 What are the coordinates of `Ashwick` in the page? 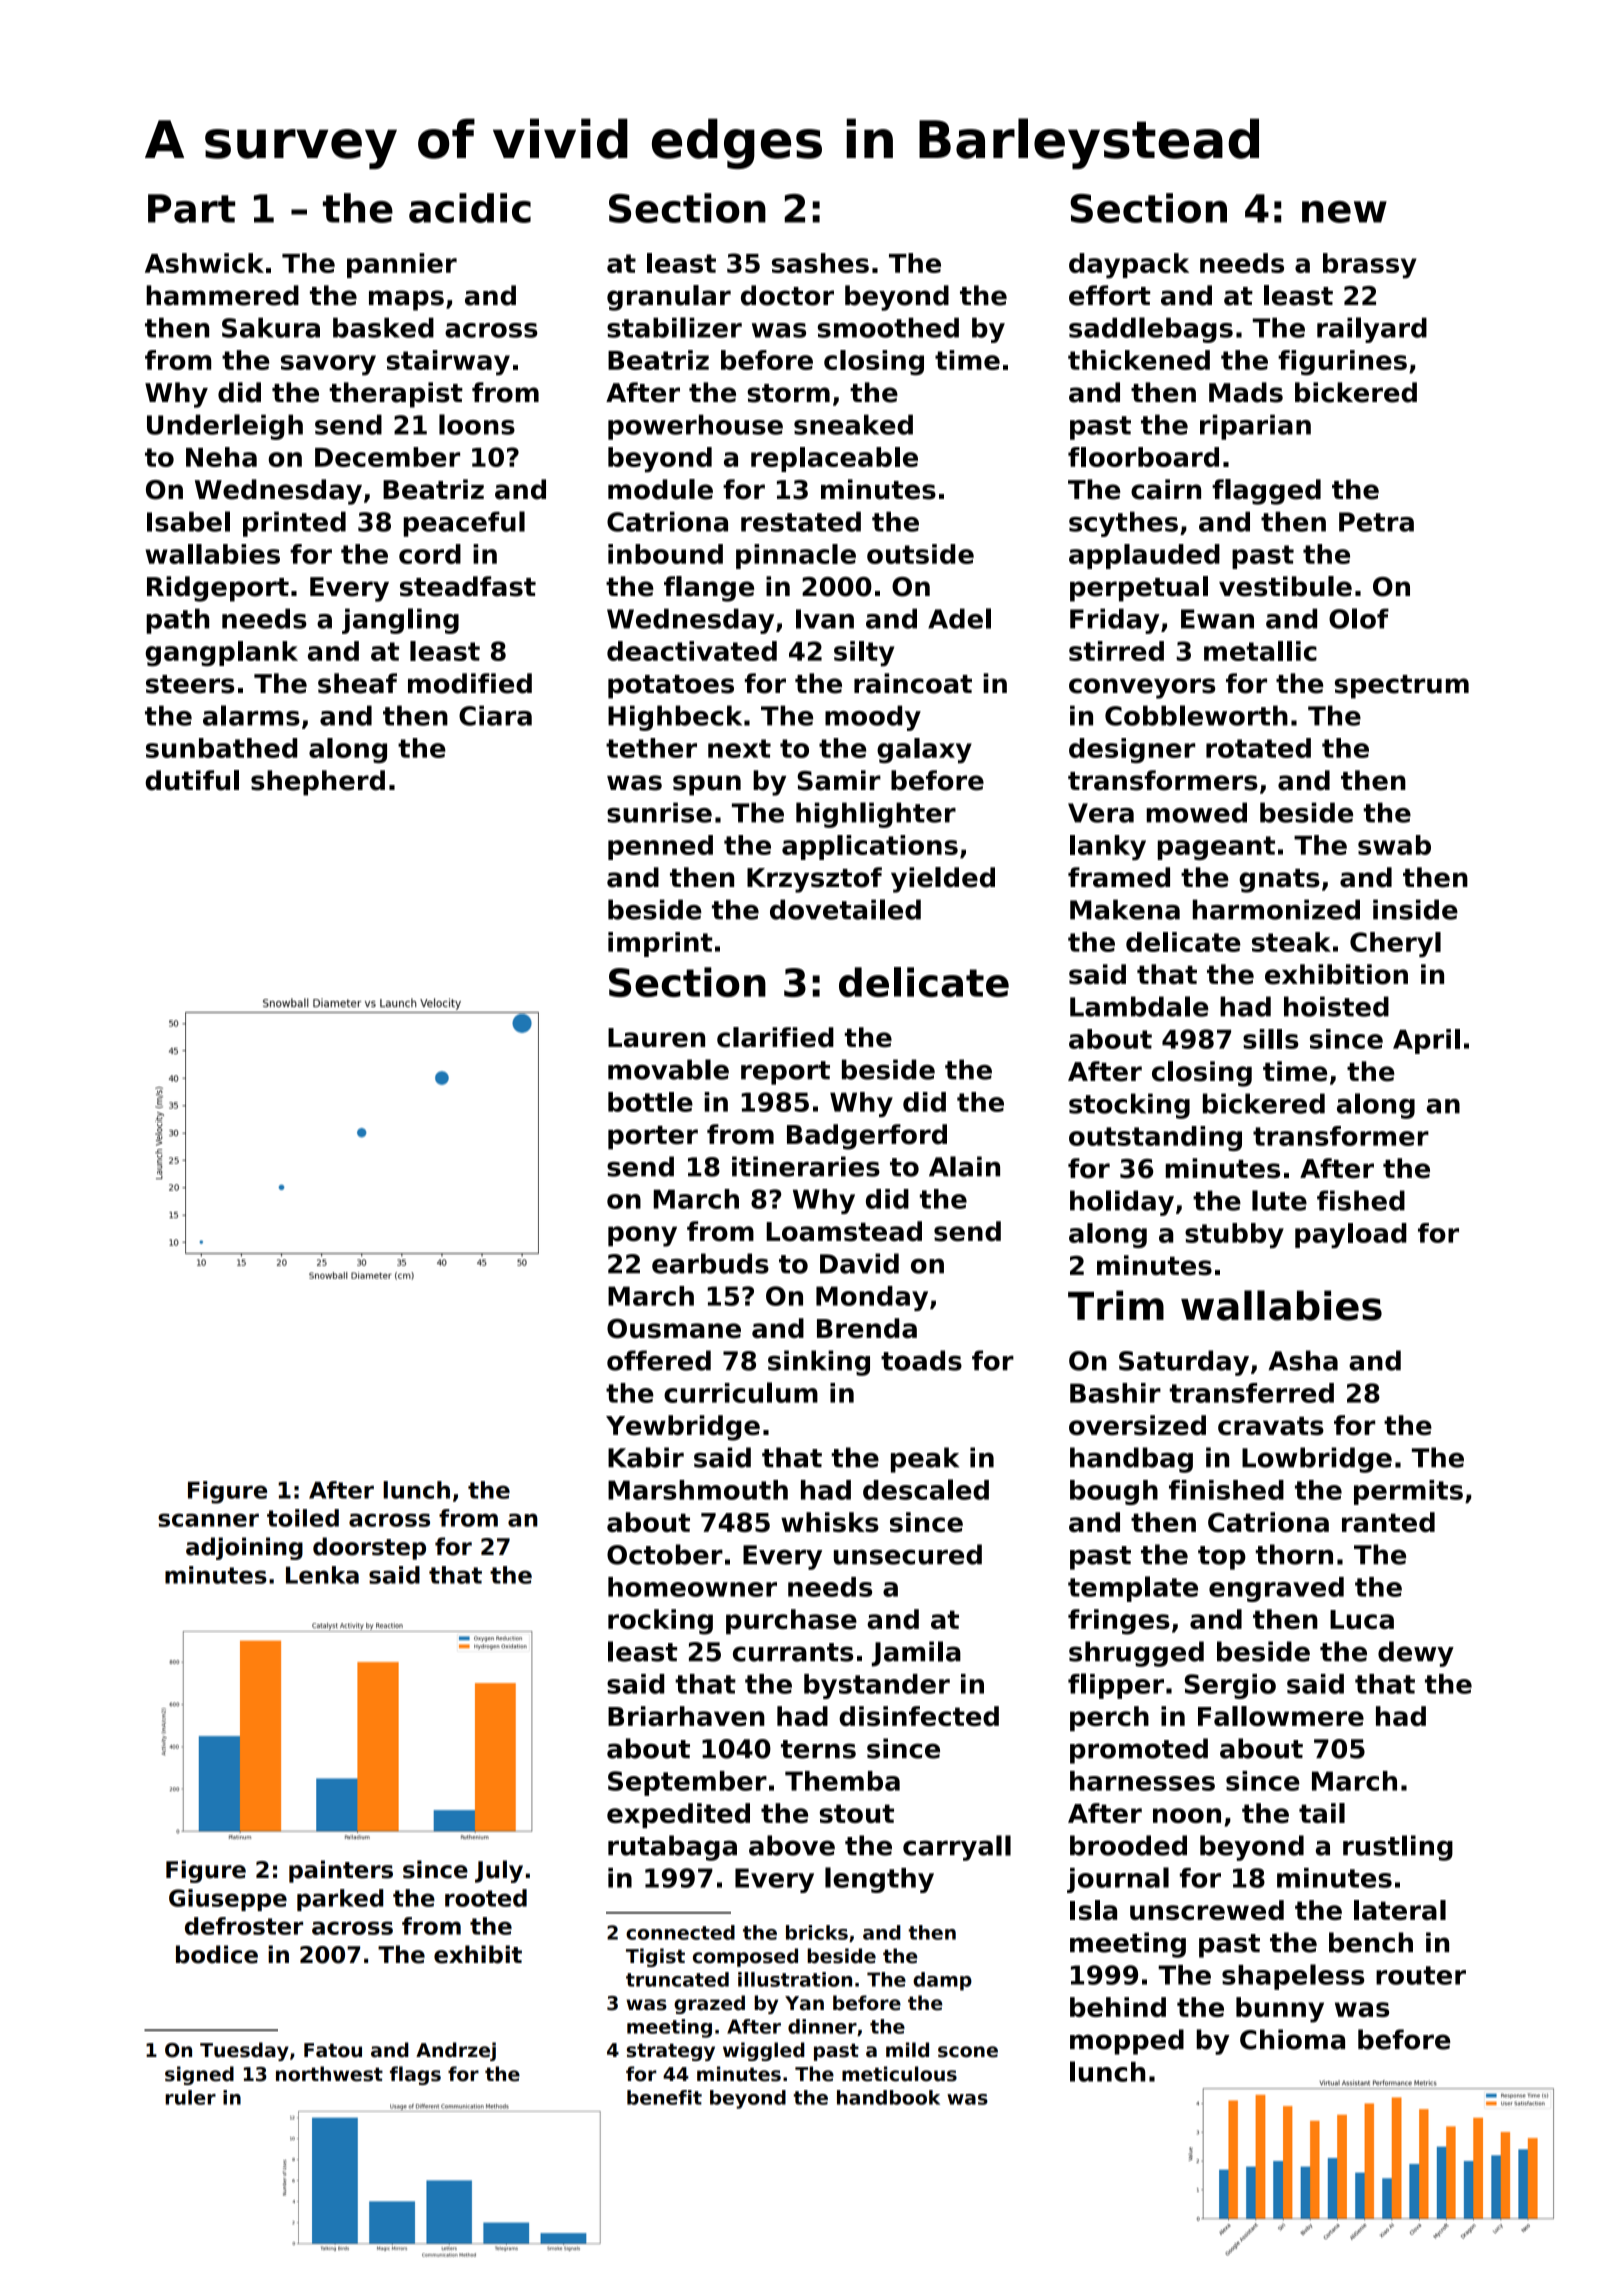 It's located at (204, 263).
